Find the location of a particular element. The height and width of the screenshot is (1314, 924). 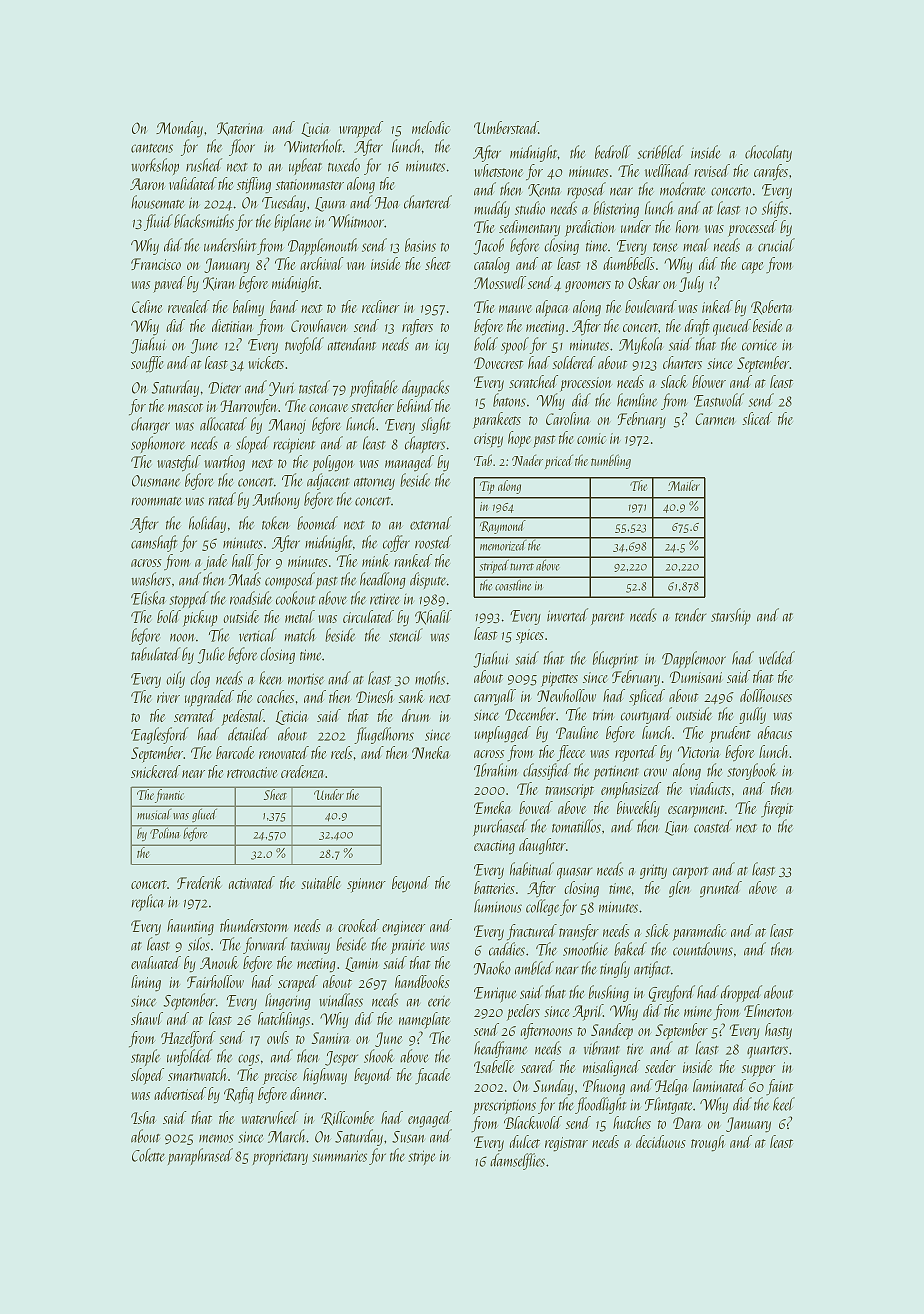

Sandeep is located at coordinates (612, 1031).
